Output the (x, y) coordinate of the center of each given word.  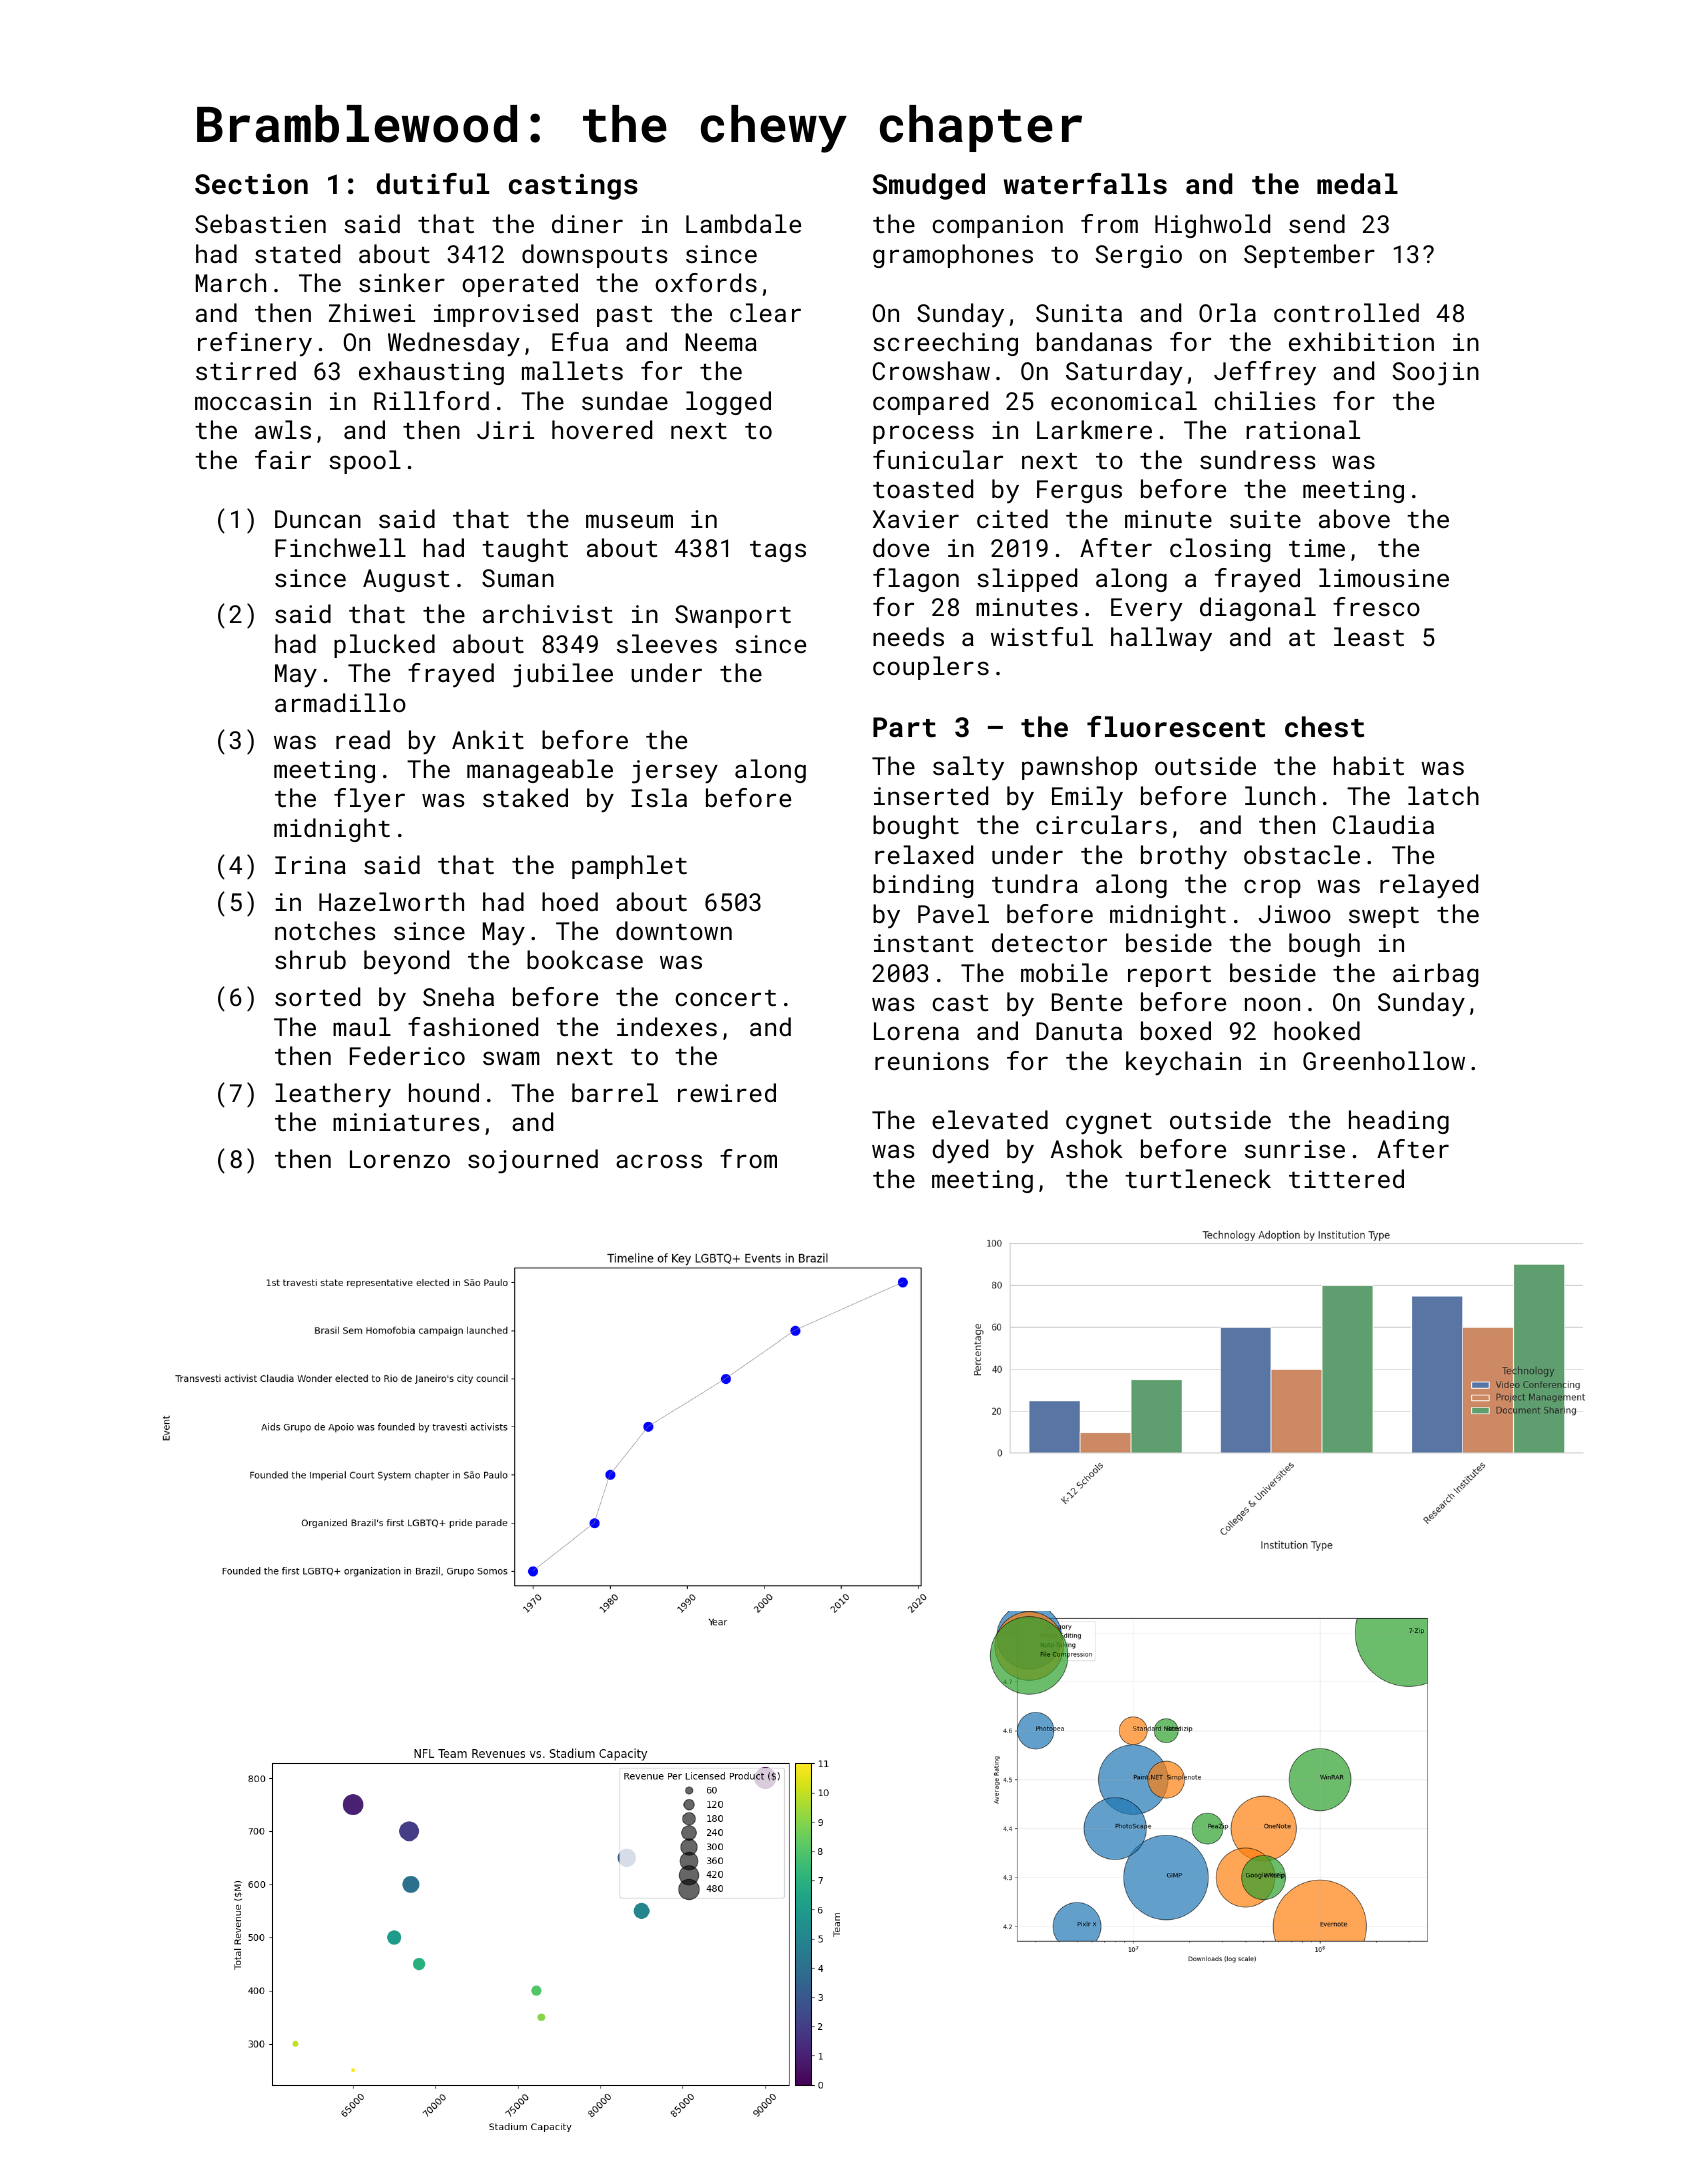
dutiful (433, 184)
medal (1357, 183)
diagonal (1258, 609)
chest (1324, 727)
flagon (916, 580)
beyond (406, 962)
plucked (384, 646)
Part (904, 727)
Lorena (916, 1031)
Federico (407, 1055)
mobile (1064, 972)
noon (1272, 1004)
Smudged (928, 186)
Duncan (318, 519)
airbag (1435, 975)
